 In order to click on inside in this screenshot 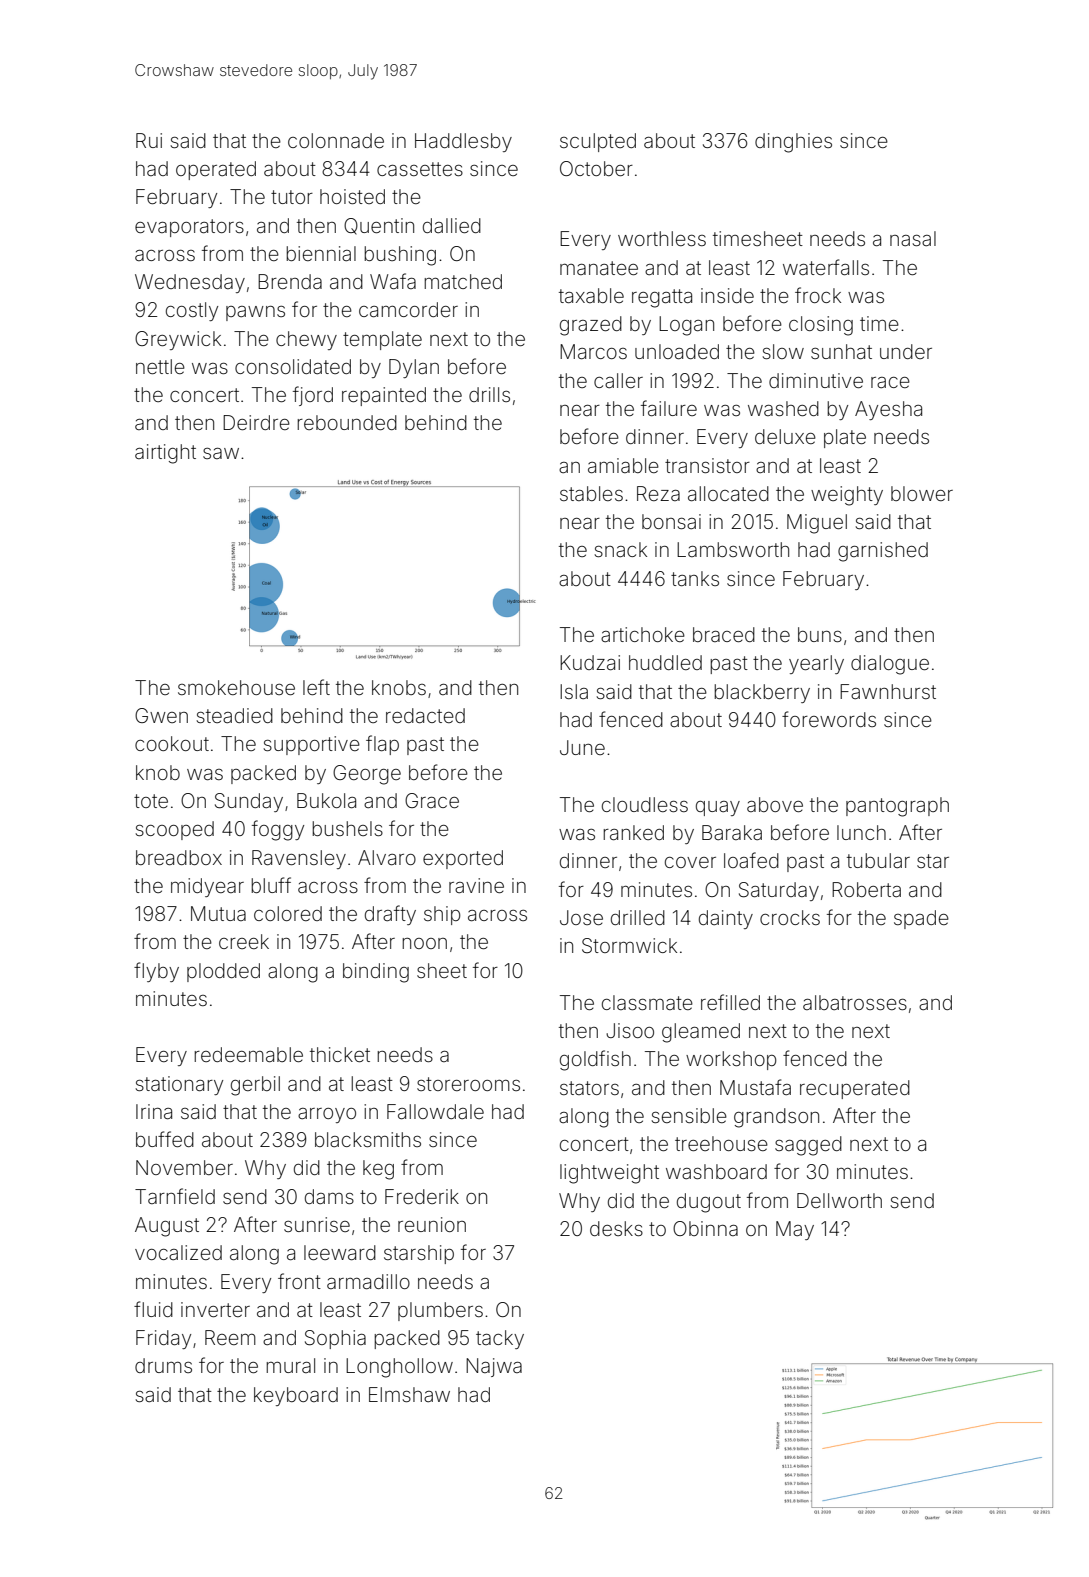, I will do `click(727, 295)`.
